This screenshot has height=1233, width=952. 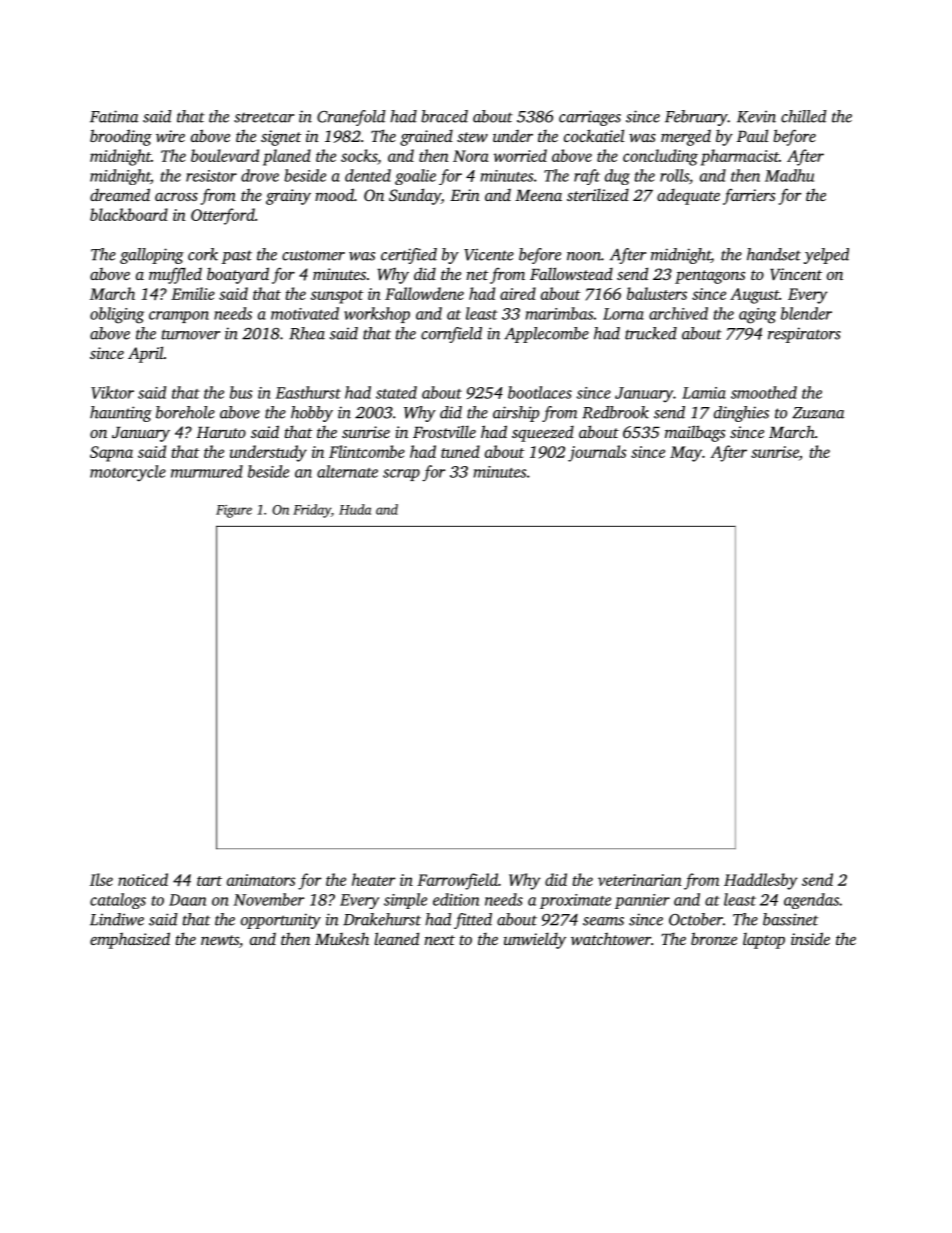 I want to click on motorcycle, so click(x=128, y=473).
